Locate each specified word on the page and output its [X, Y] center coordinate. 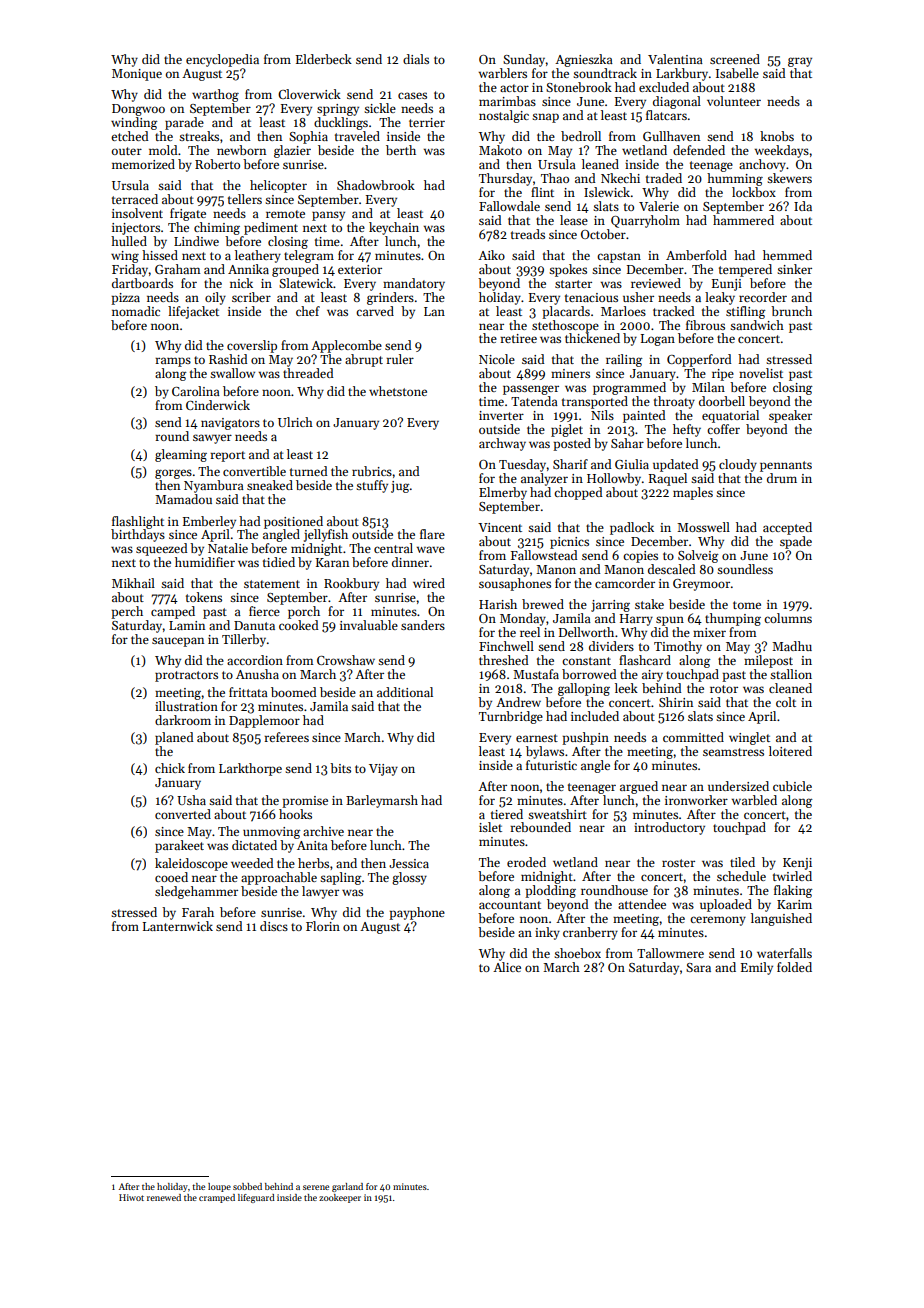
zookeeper [340, 1198]
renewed [164, 1197]
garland [347, 1187]
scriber [251, 297]
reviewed [656, 283]
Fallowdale [509, 206]
